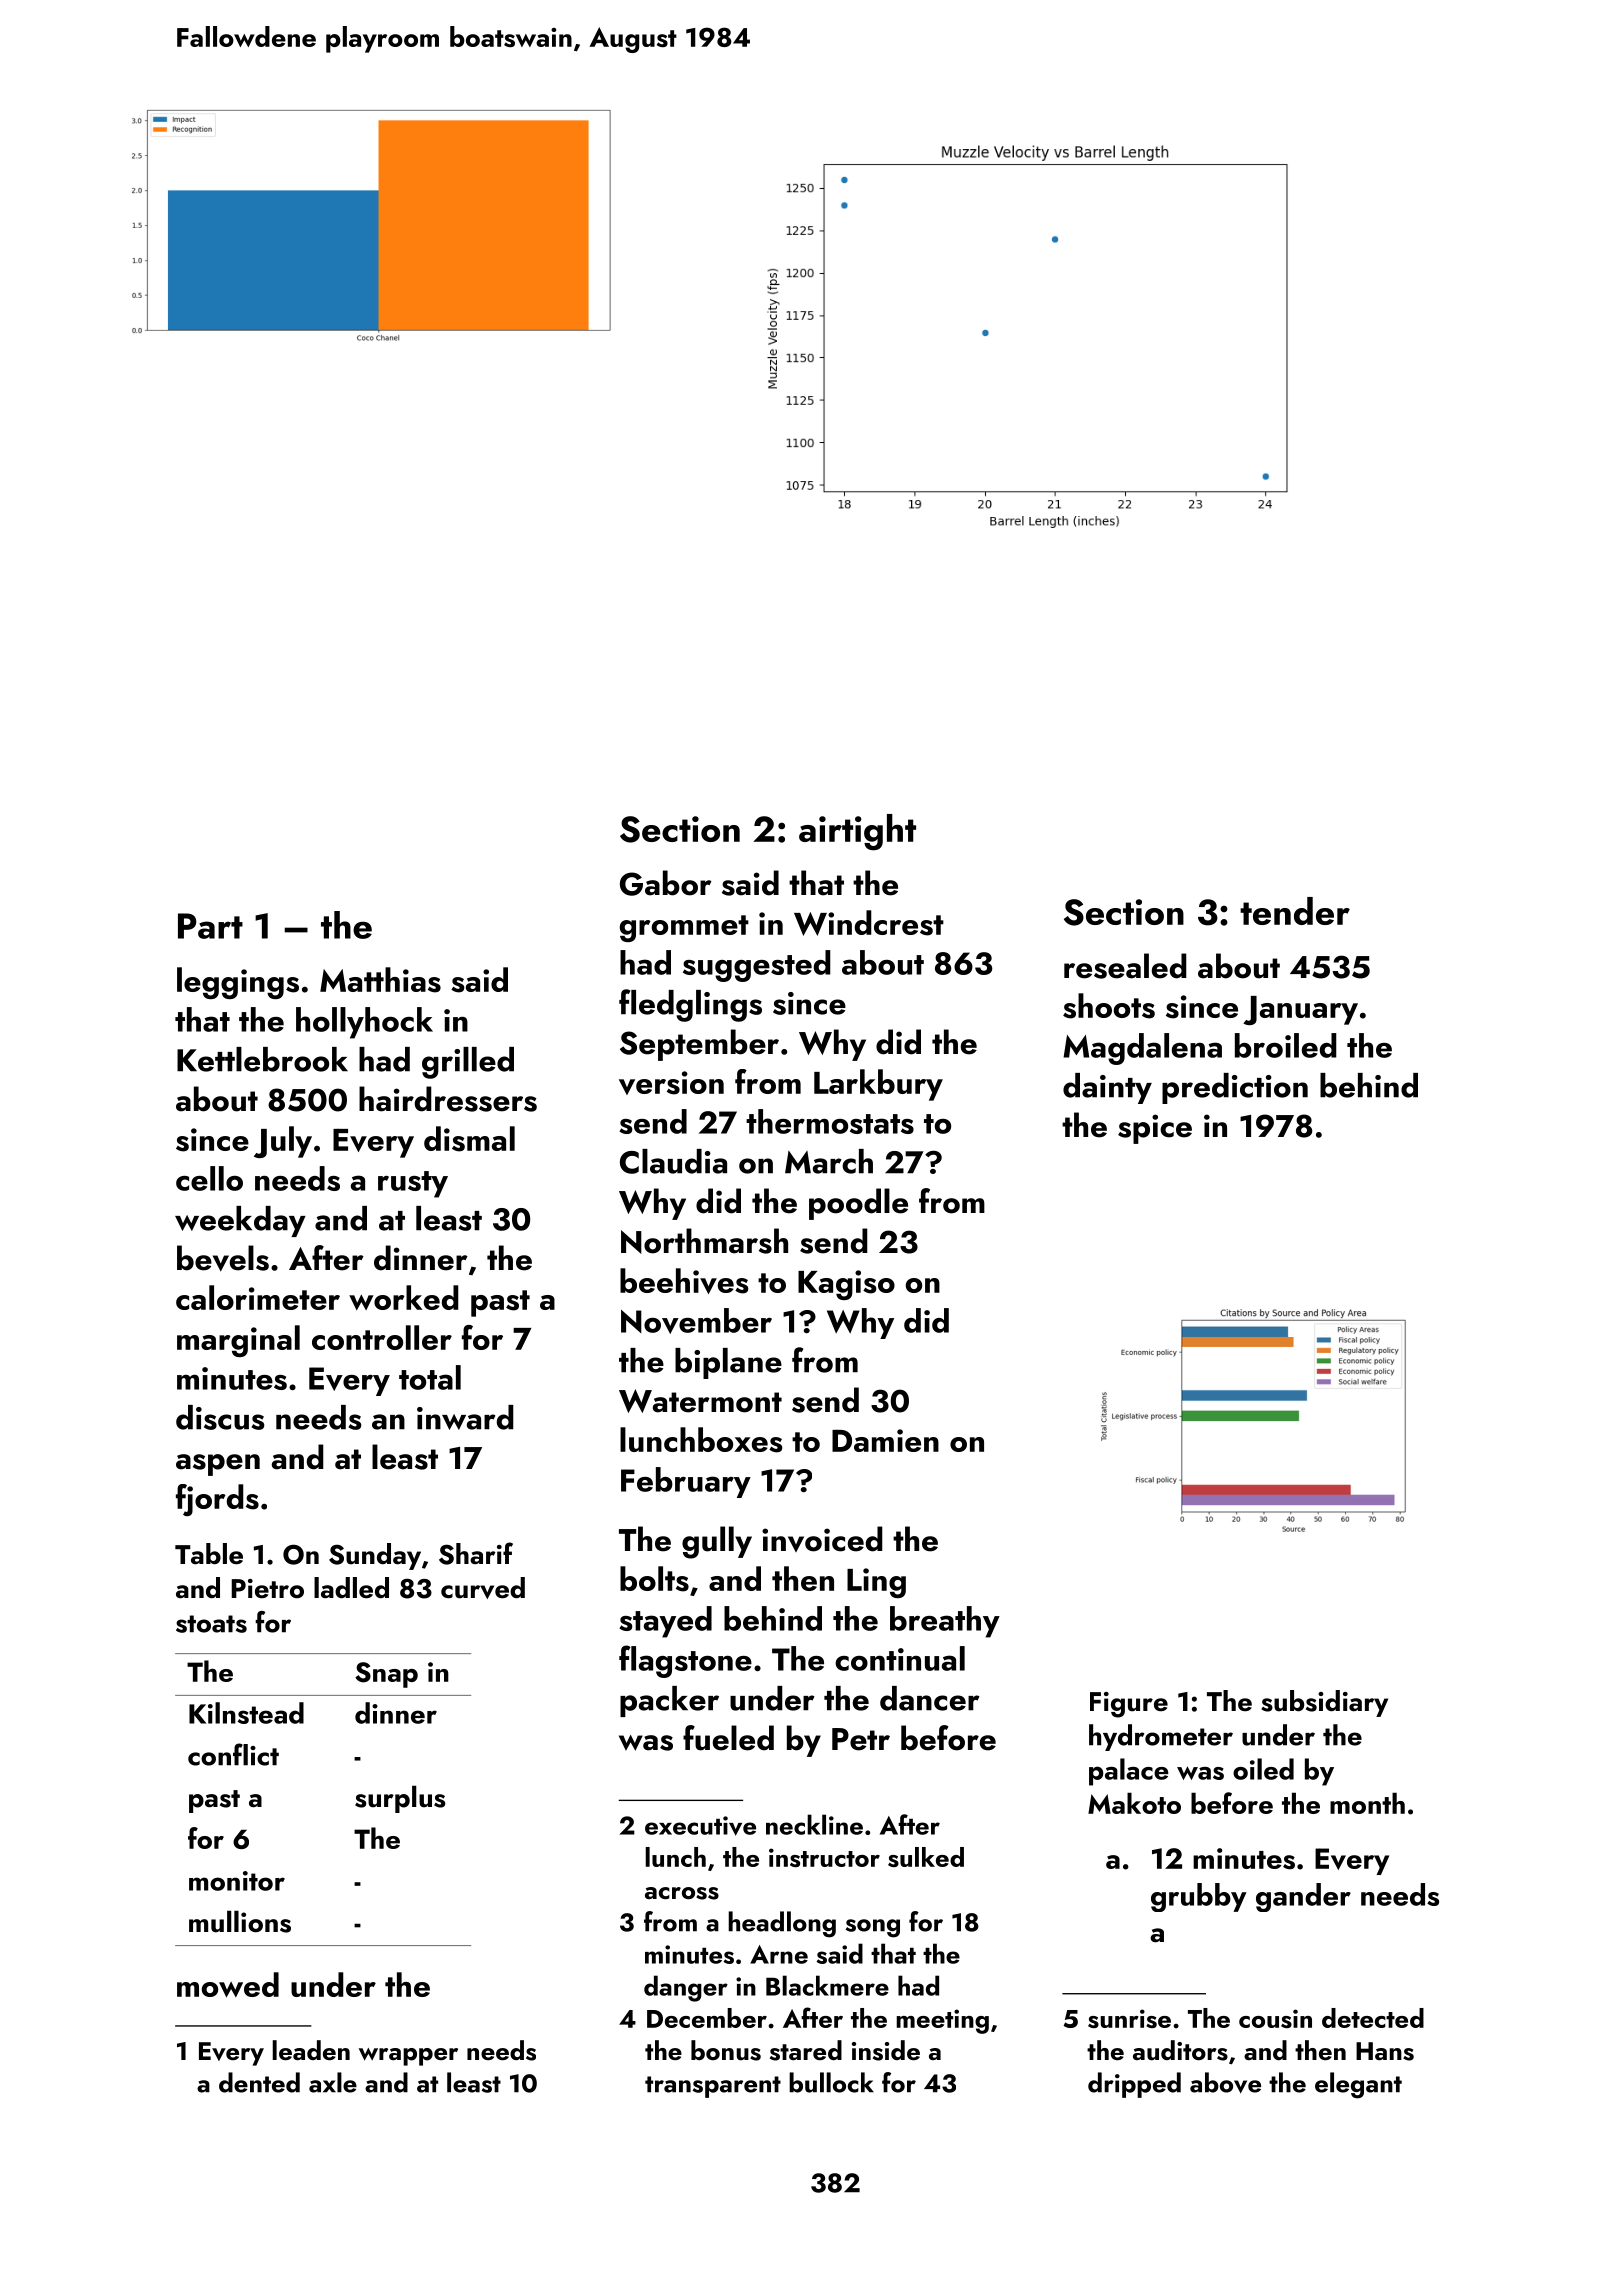  I want to click on Petr, so click(861, 1739).
